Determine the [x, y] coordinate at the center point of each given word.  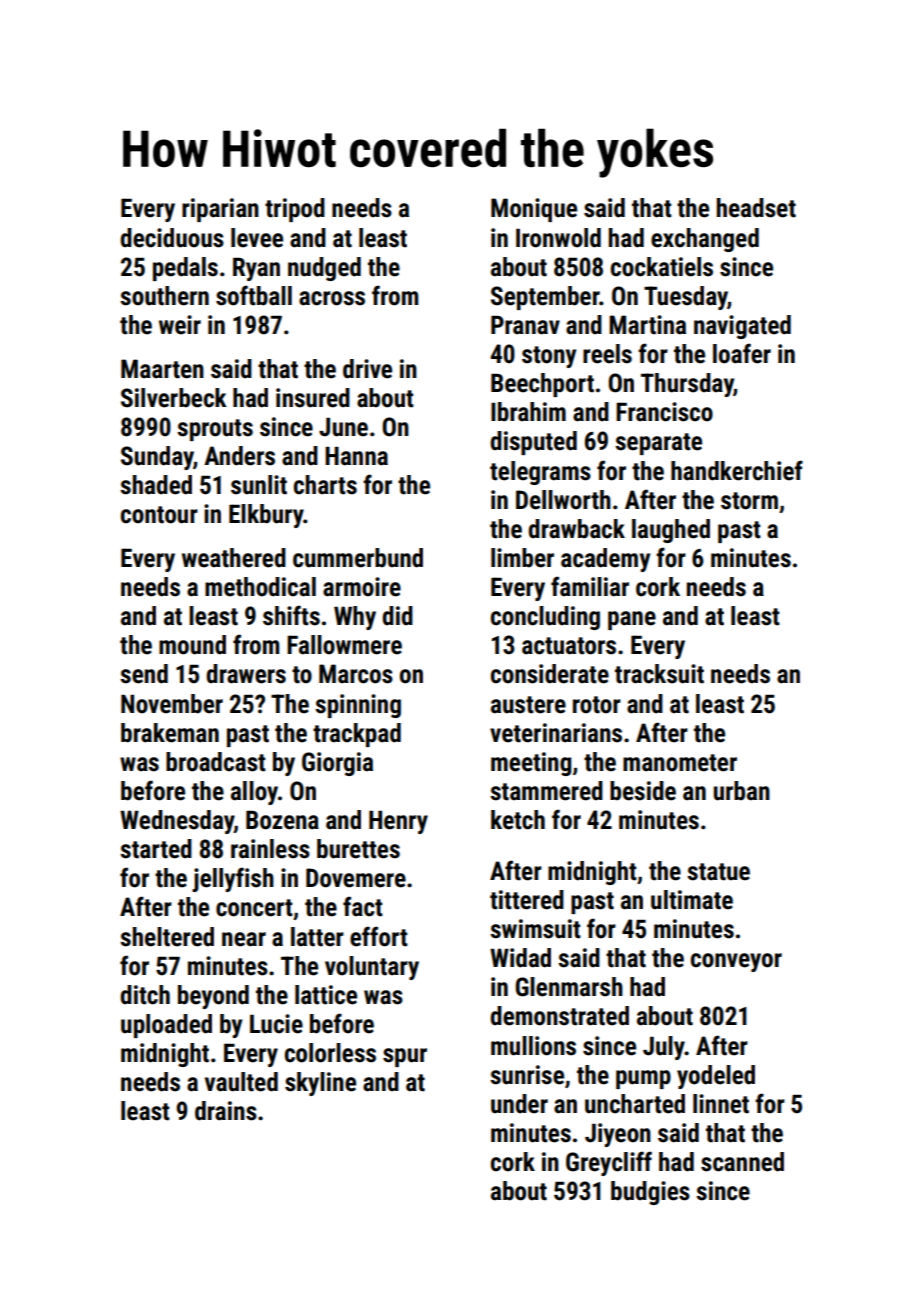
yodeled [716, 1077]
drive [367, 369]
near [244, 939]
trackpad [357, 735]
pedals [185, 269]
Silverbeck [174, 398]
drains [226, 1111]
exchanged [705, 240]
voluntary [372, 968]
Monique [534, 210]
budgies [650, 1193]
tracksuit [659, 674]
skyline [320, 1084]
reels [607, 354]
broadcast [216, 762]
